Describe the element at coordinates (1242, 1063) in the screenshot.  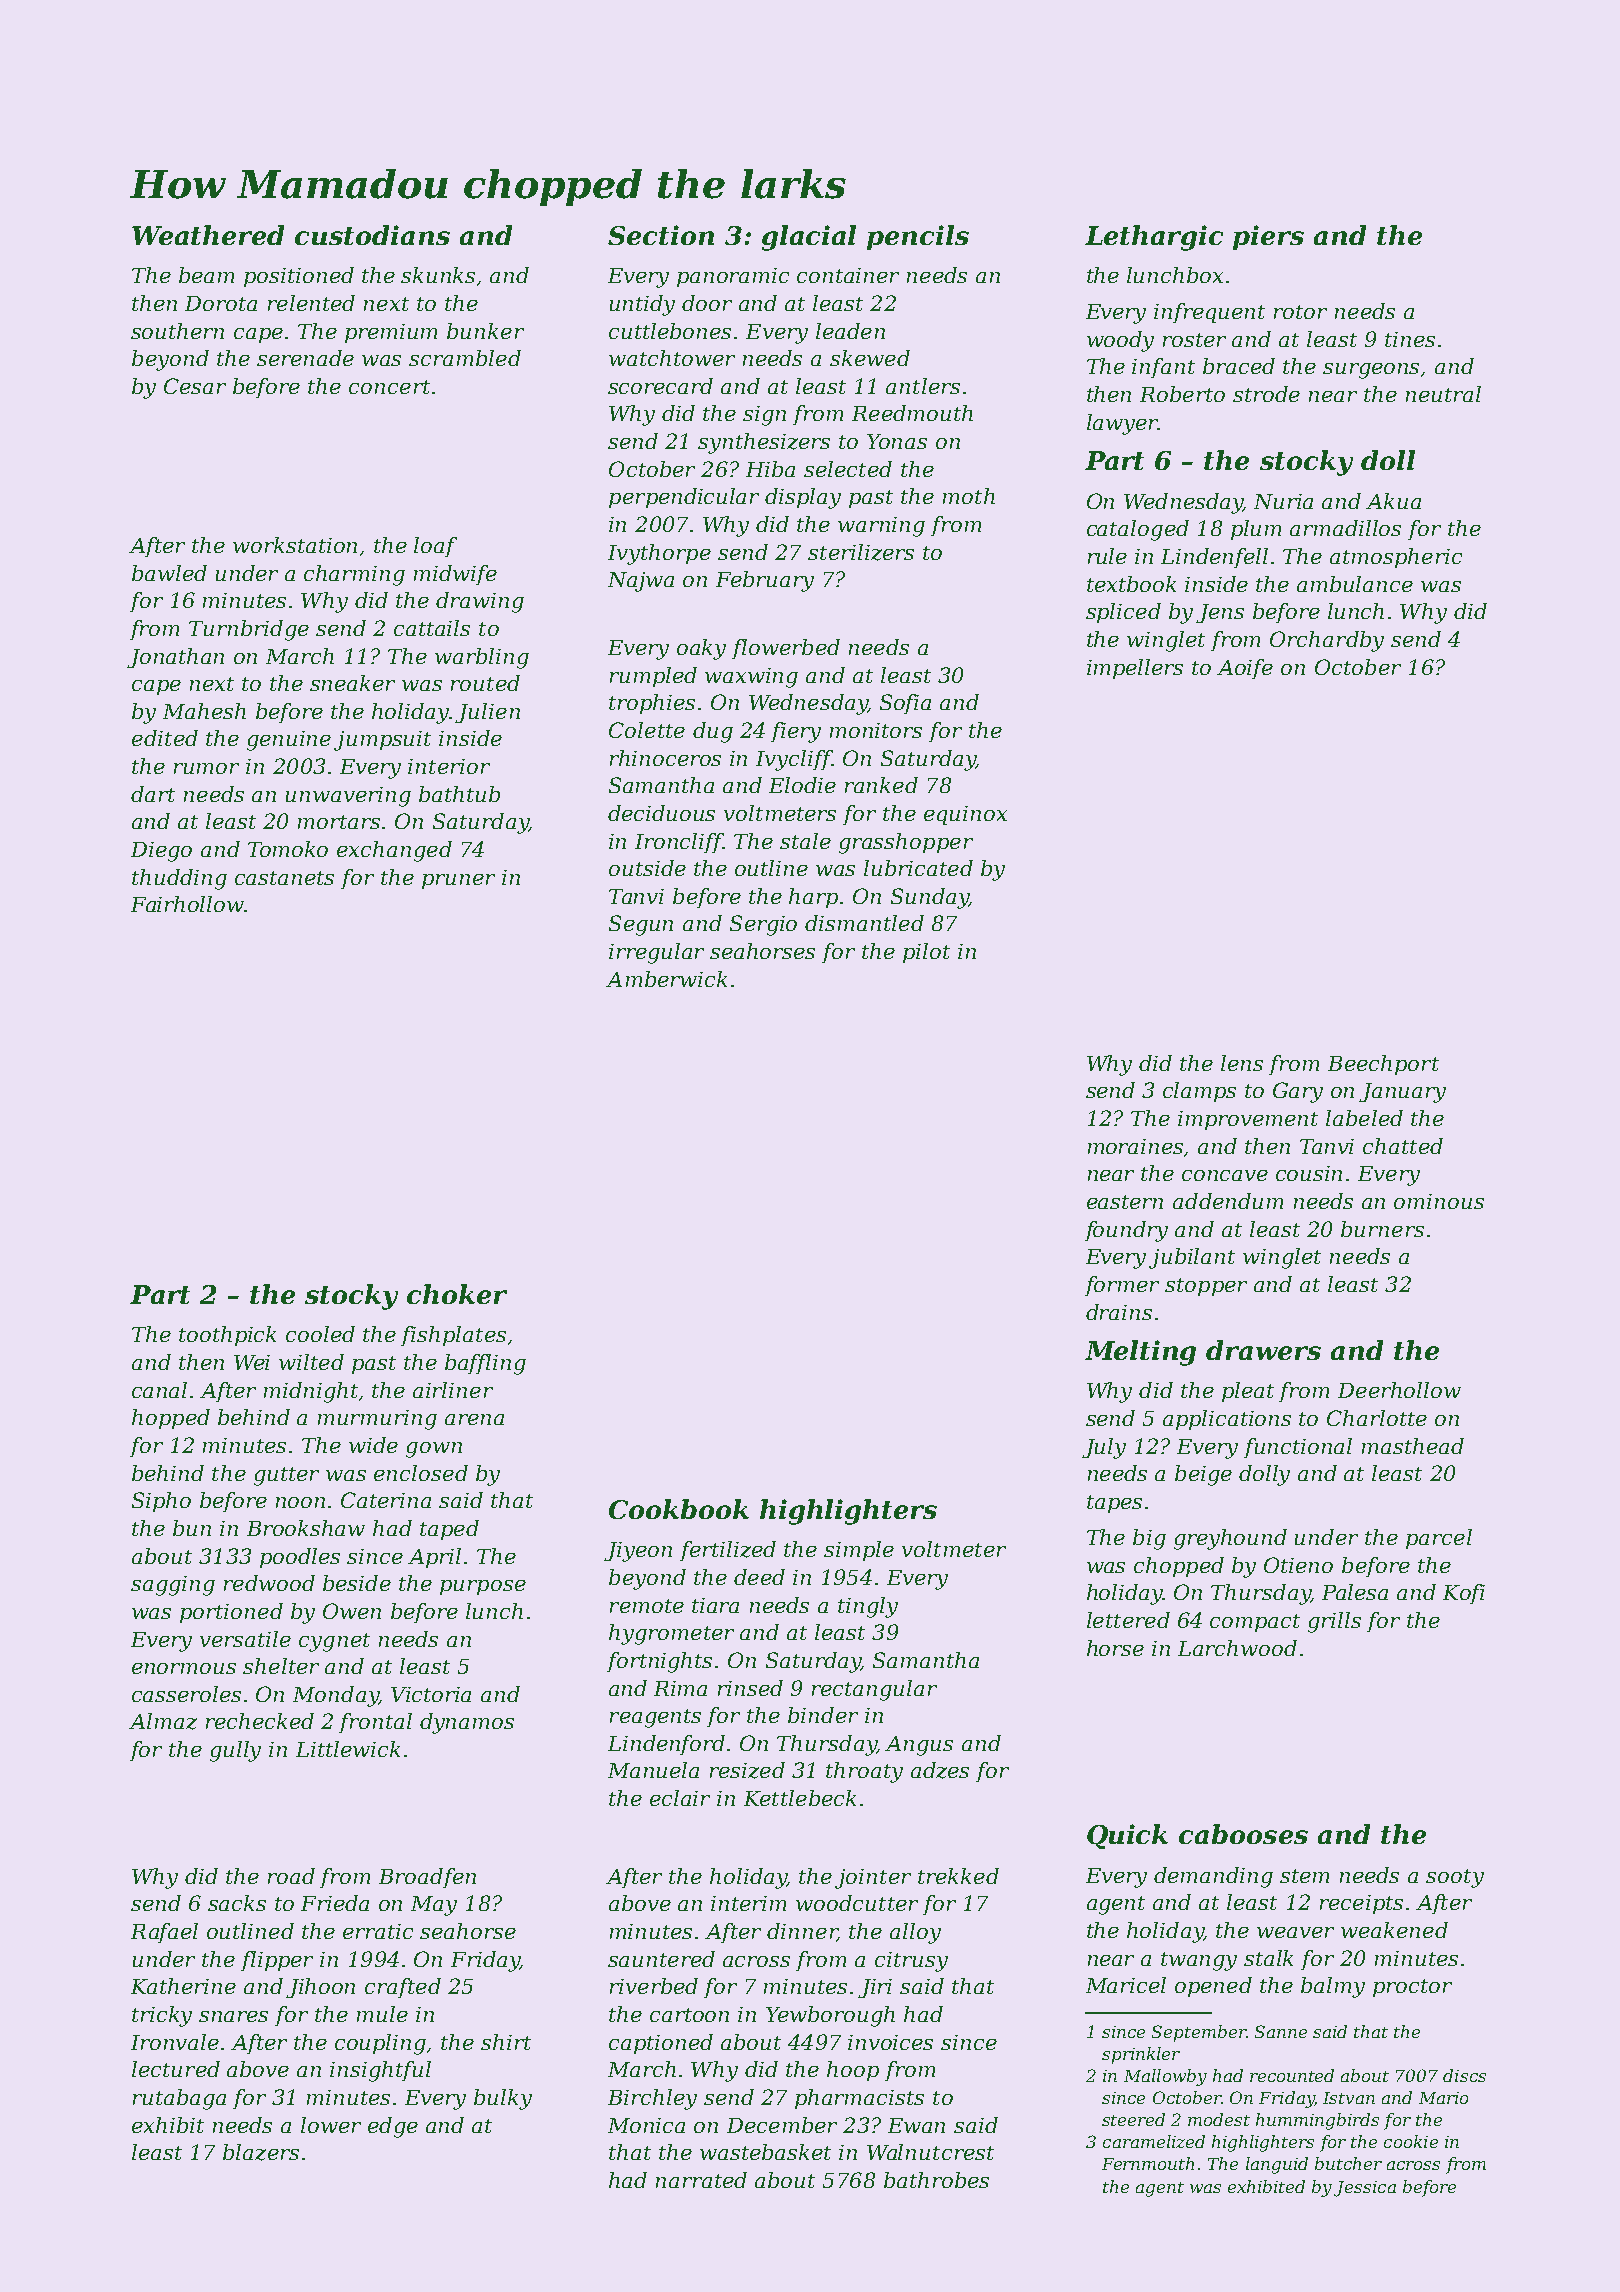
I see `lens` at that location.
